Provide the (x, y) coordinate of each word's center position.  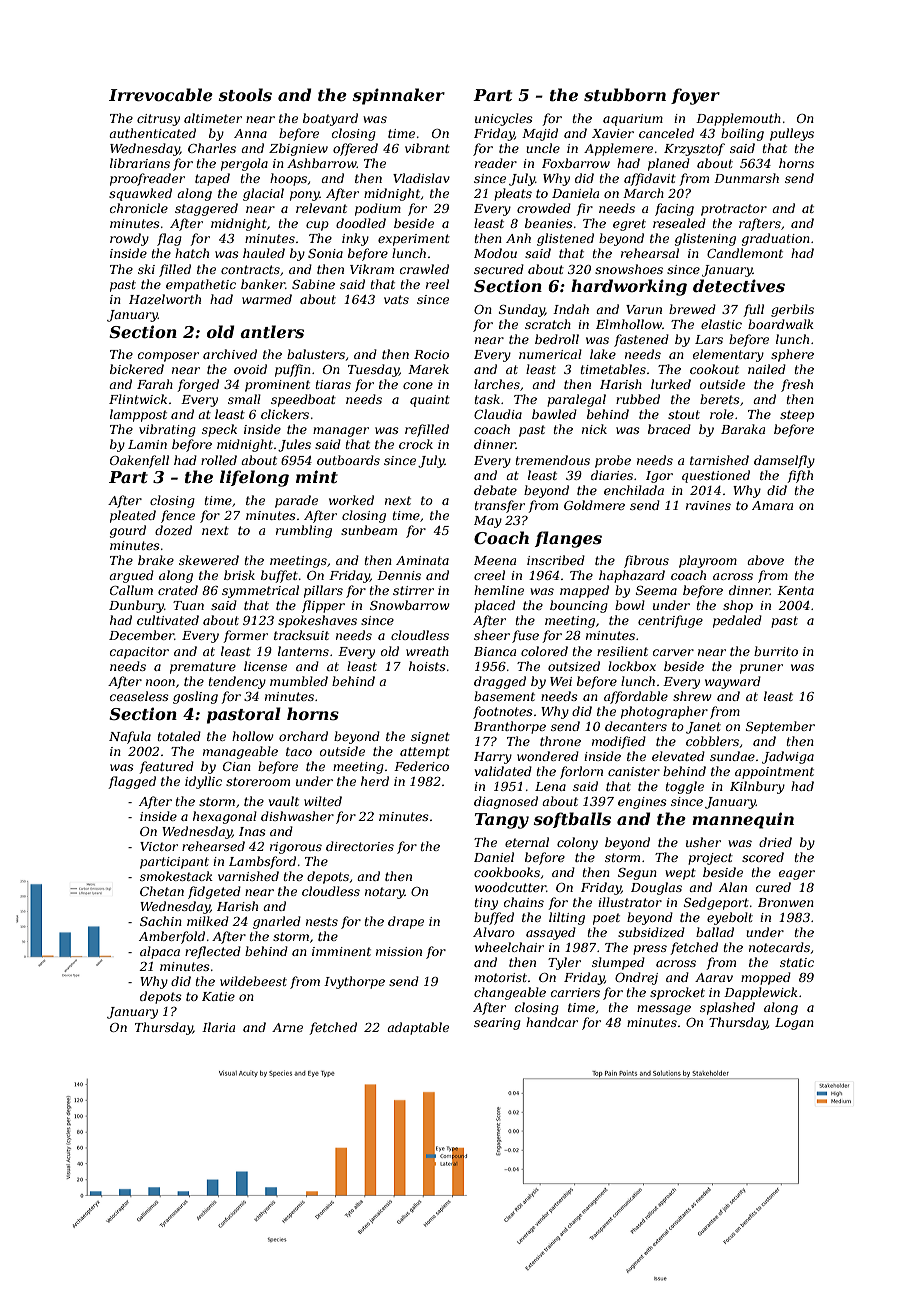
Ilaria (218, 1027)
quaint (430, 401)
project (710, 859)
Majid (540, 134)
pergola (244, 164)
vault (284, 801)
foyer (695, 96)
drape (406, 922)
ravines (708, 505)
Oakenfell (139, 461)
